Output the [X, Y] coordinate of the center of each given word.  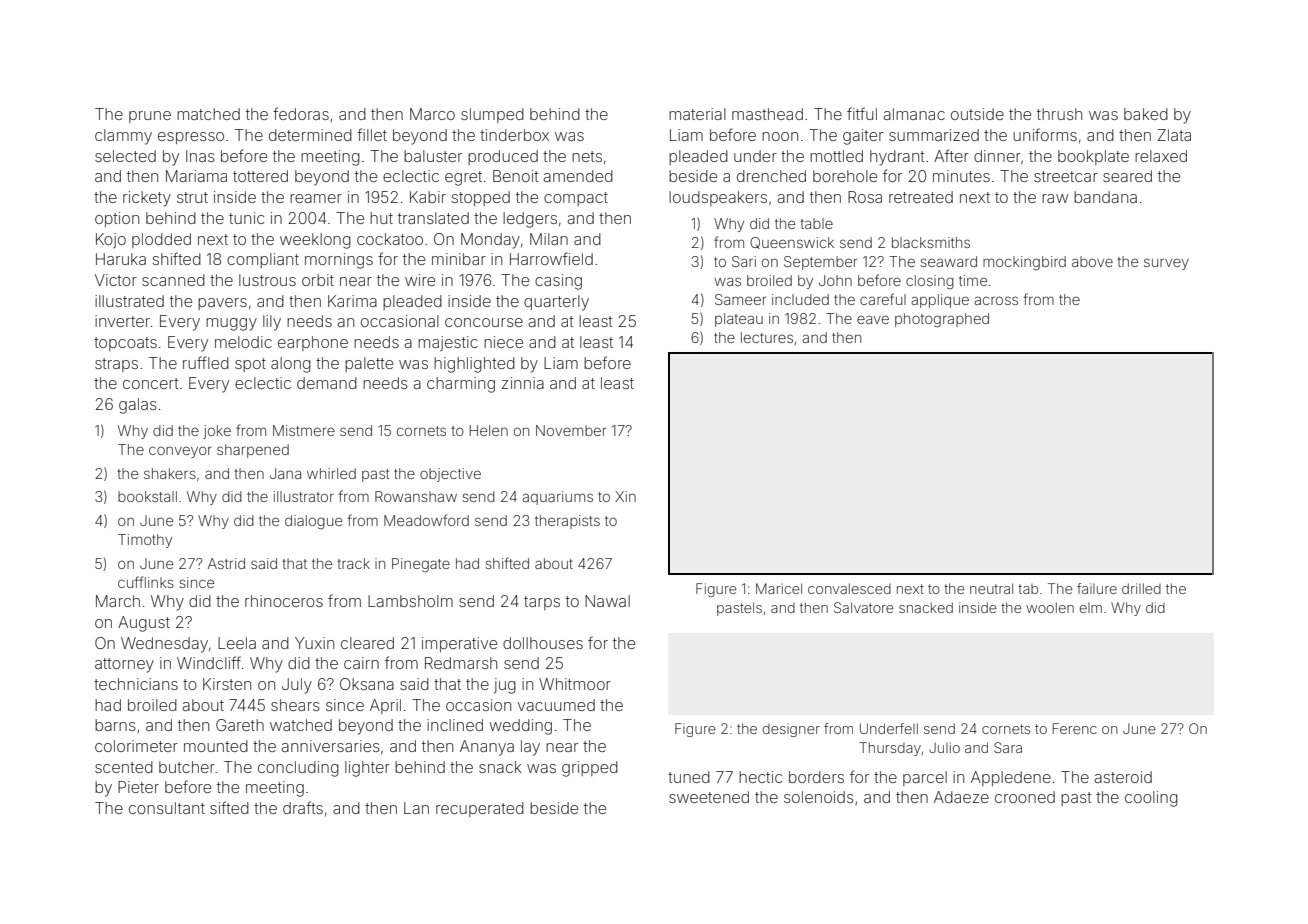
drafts [303, 807]
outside [977, 114]
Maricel [779, 588]
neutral [991, 588]
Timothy [145, 541]
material [697, 114]
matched [208, 114]
